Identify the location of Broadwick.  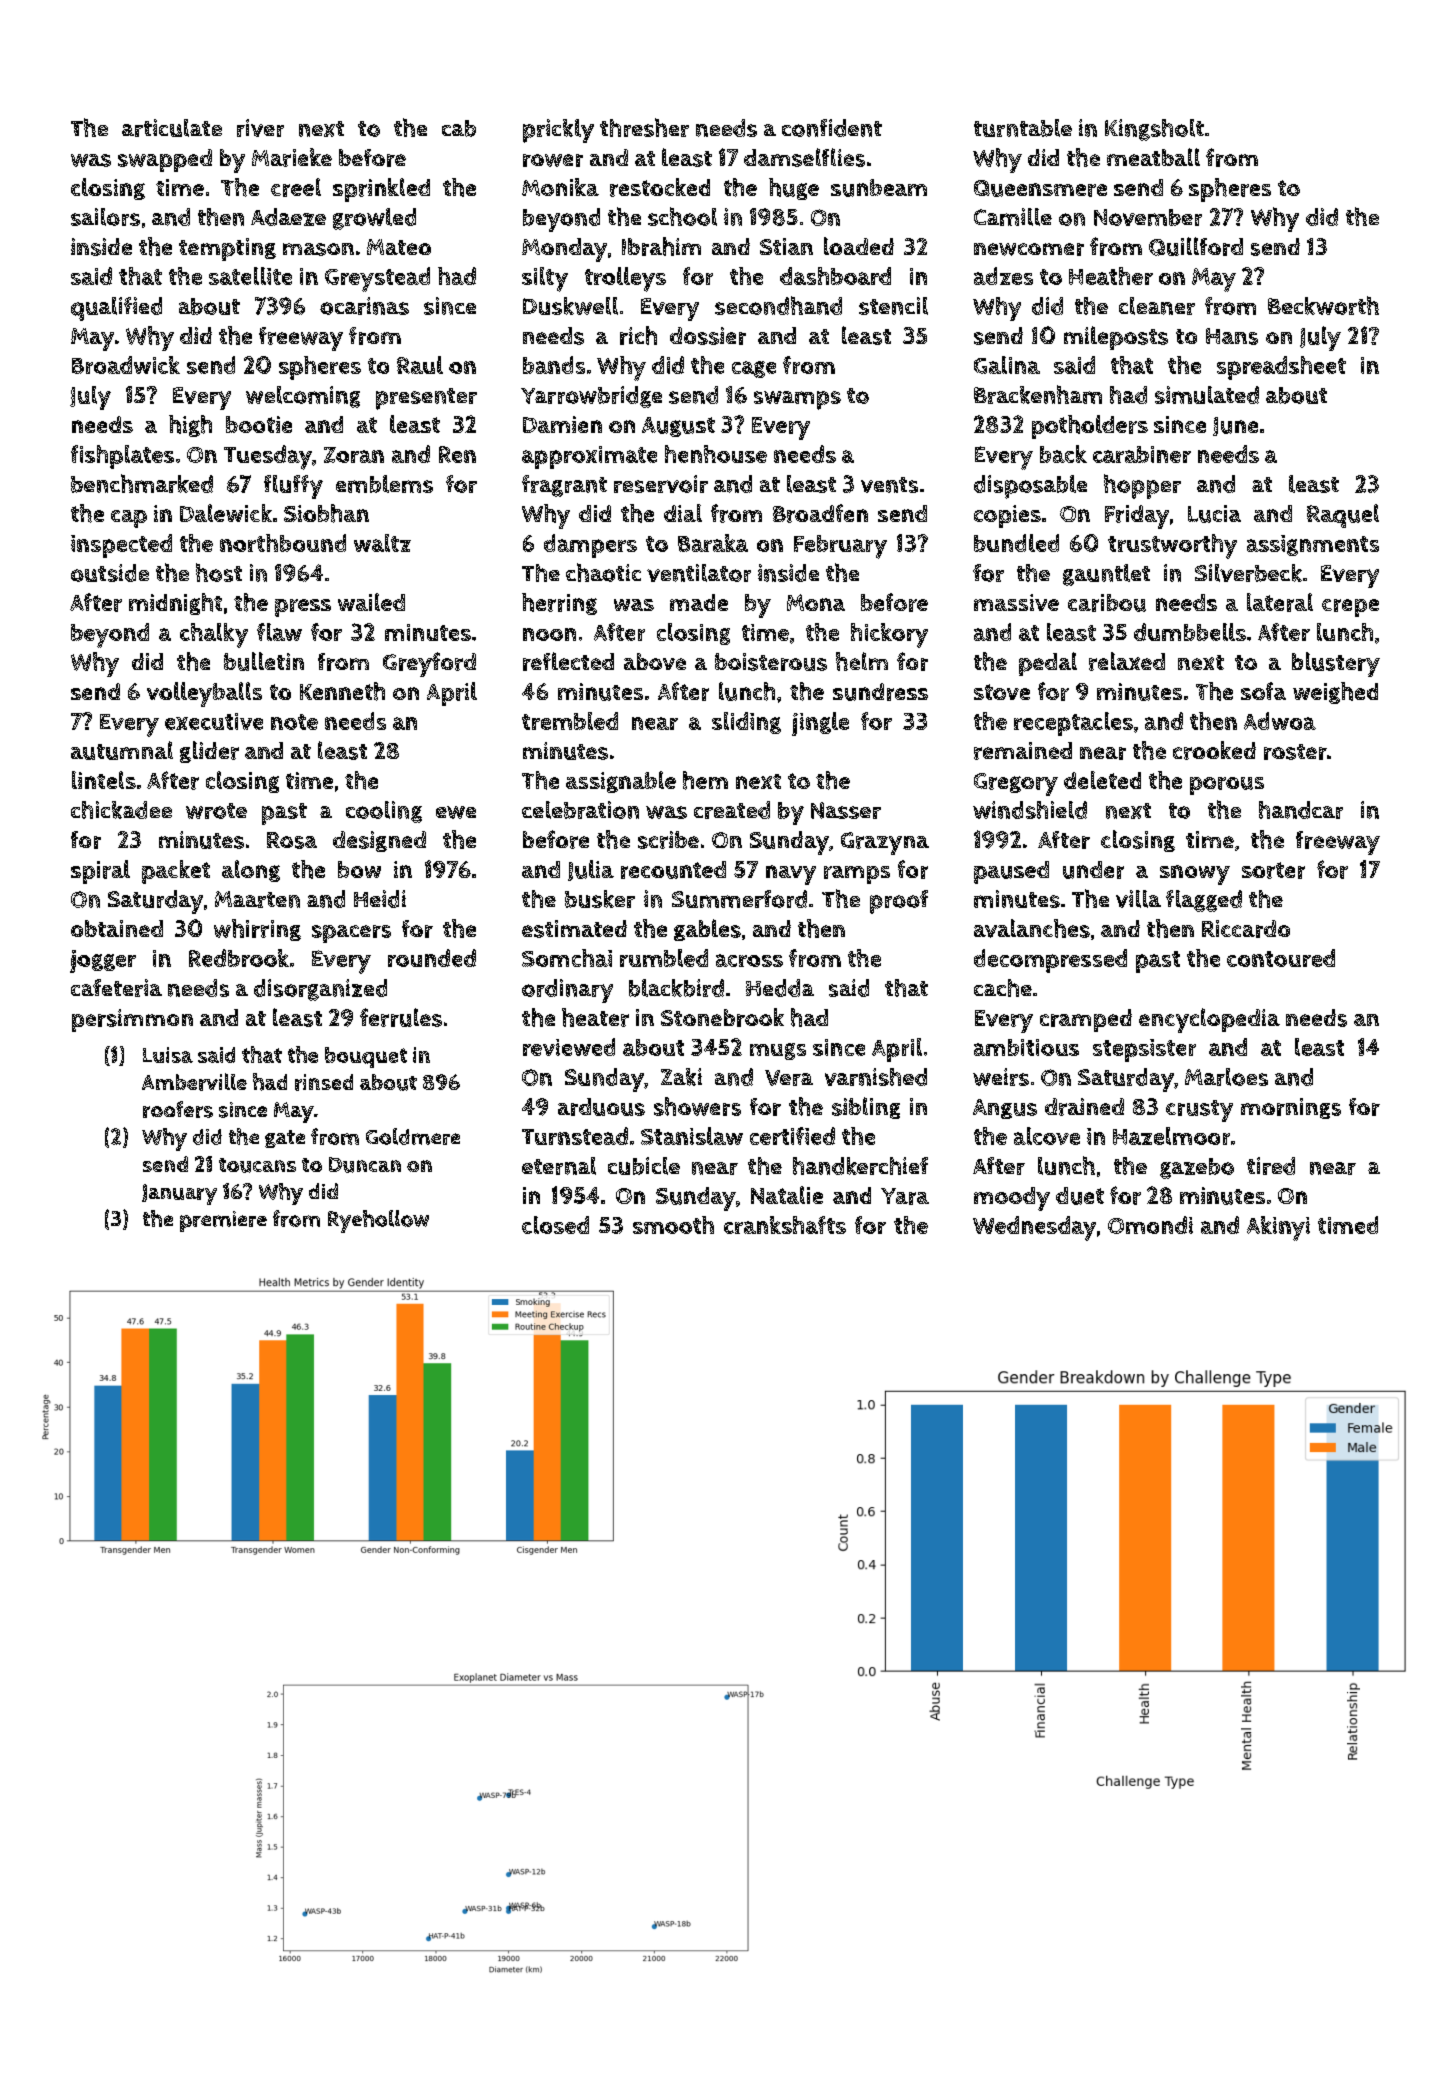
(126, 365).
